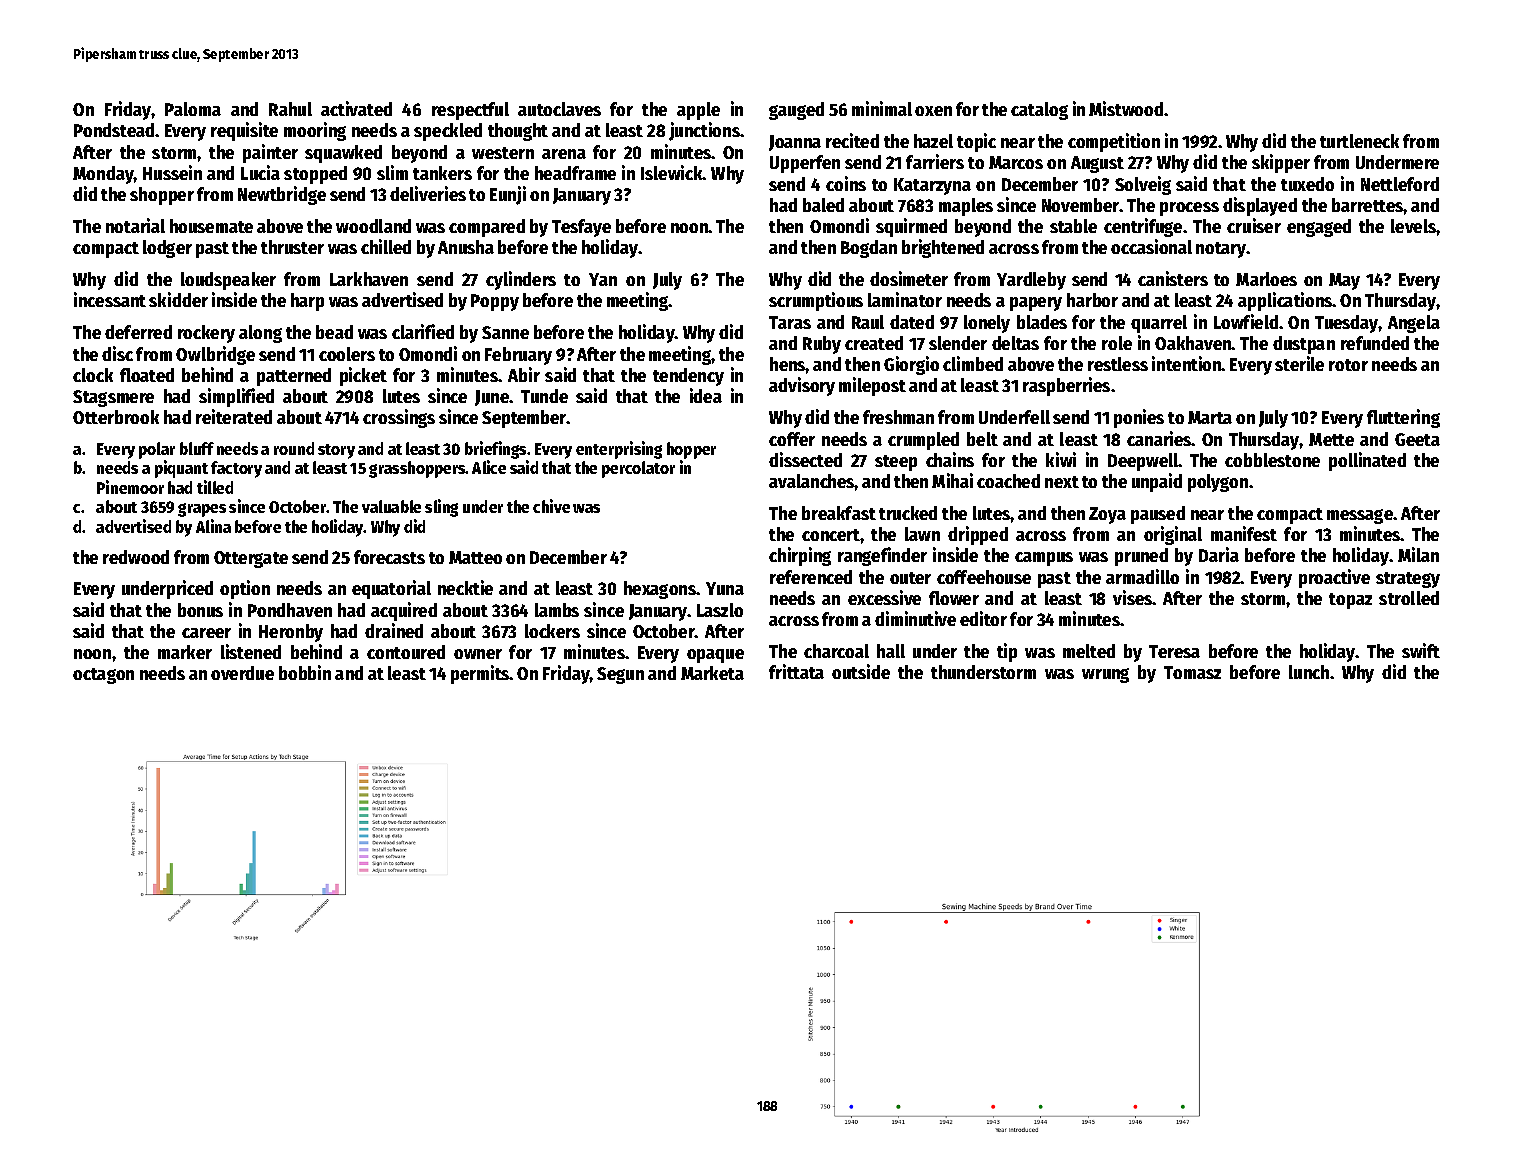 The image size is (1514, 1170). What do you see at coordinates (1221, 250) in the screenshot?
I see `notary` at bounding box center [1221, 250].
